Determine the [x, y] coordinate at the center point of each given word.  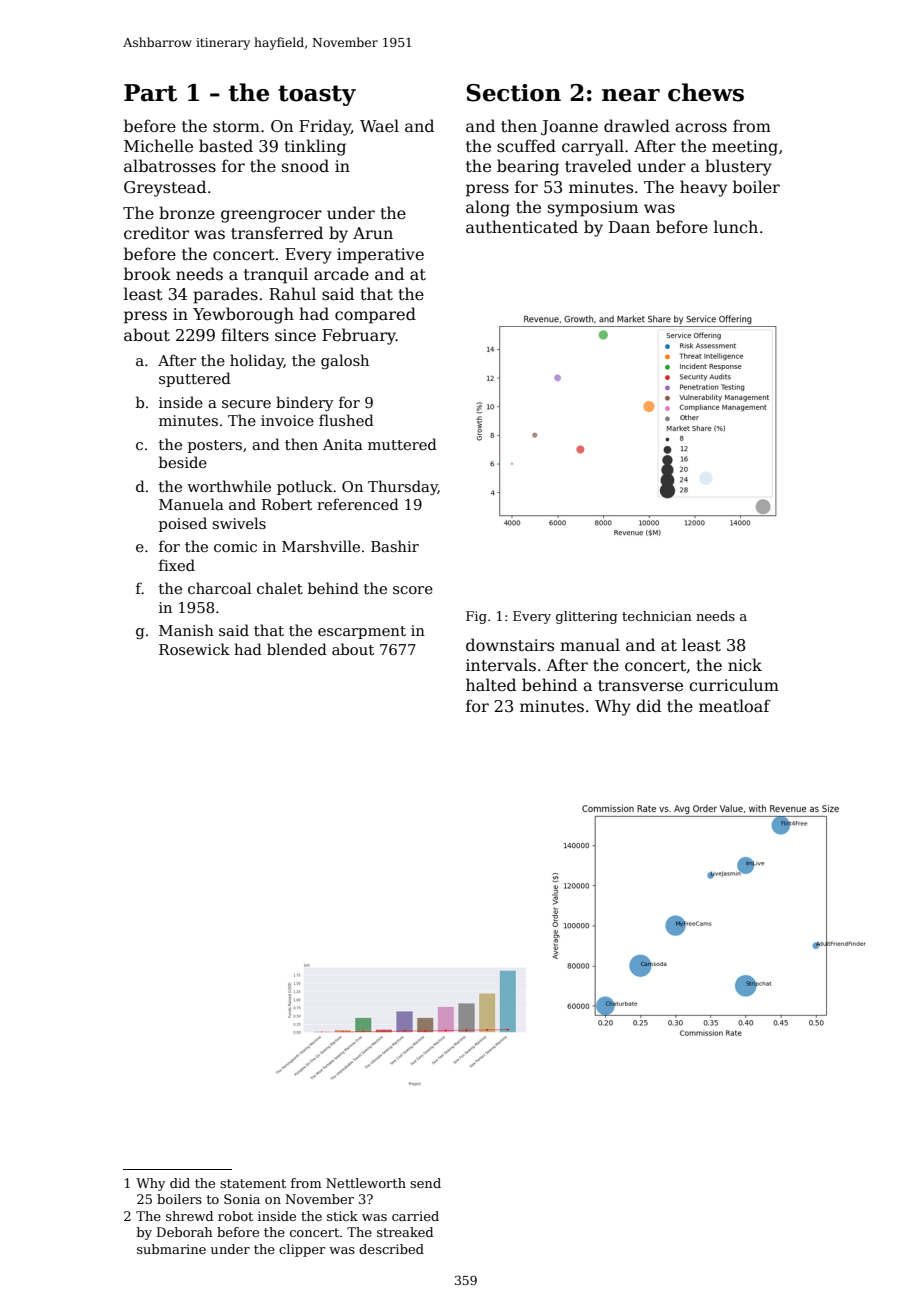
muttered [402, 444]
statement [253, 1183]
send [425, 1183]
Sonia [242, 1199]
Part [150, 93]
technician [657, 616]
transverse [640, 686]
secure [246, 404]
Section [514, 93]
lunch [736, 226]
